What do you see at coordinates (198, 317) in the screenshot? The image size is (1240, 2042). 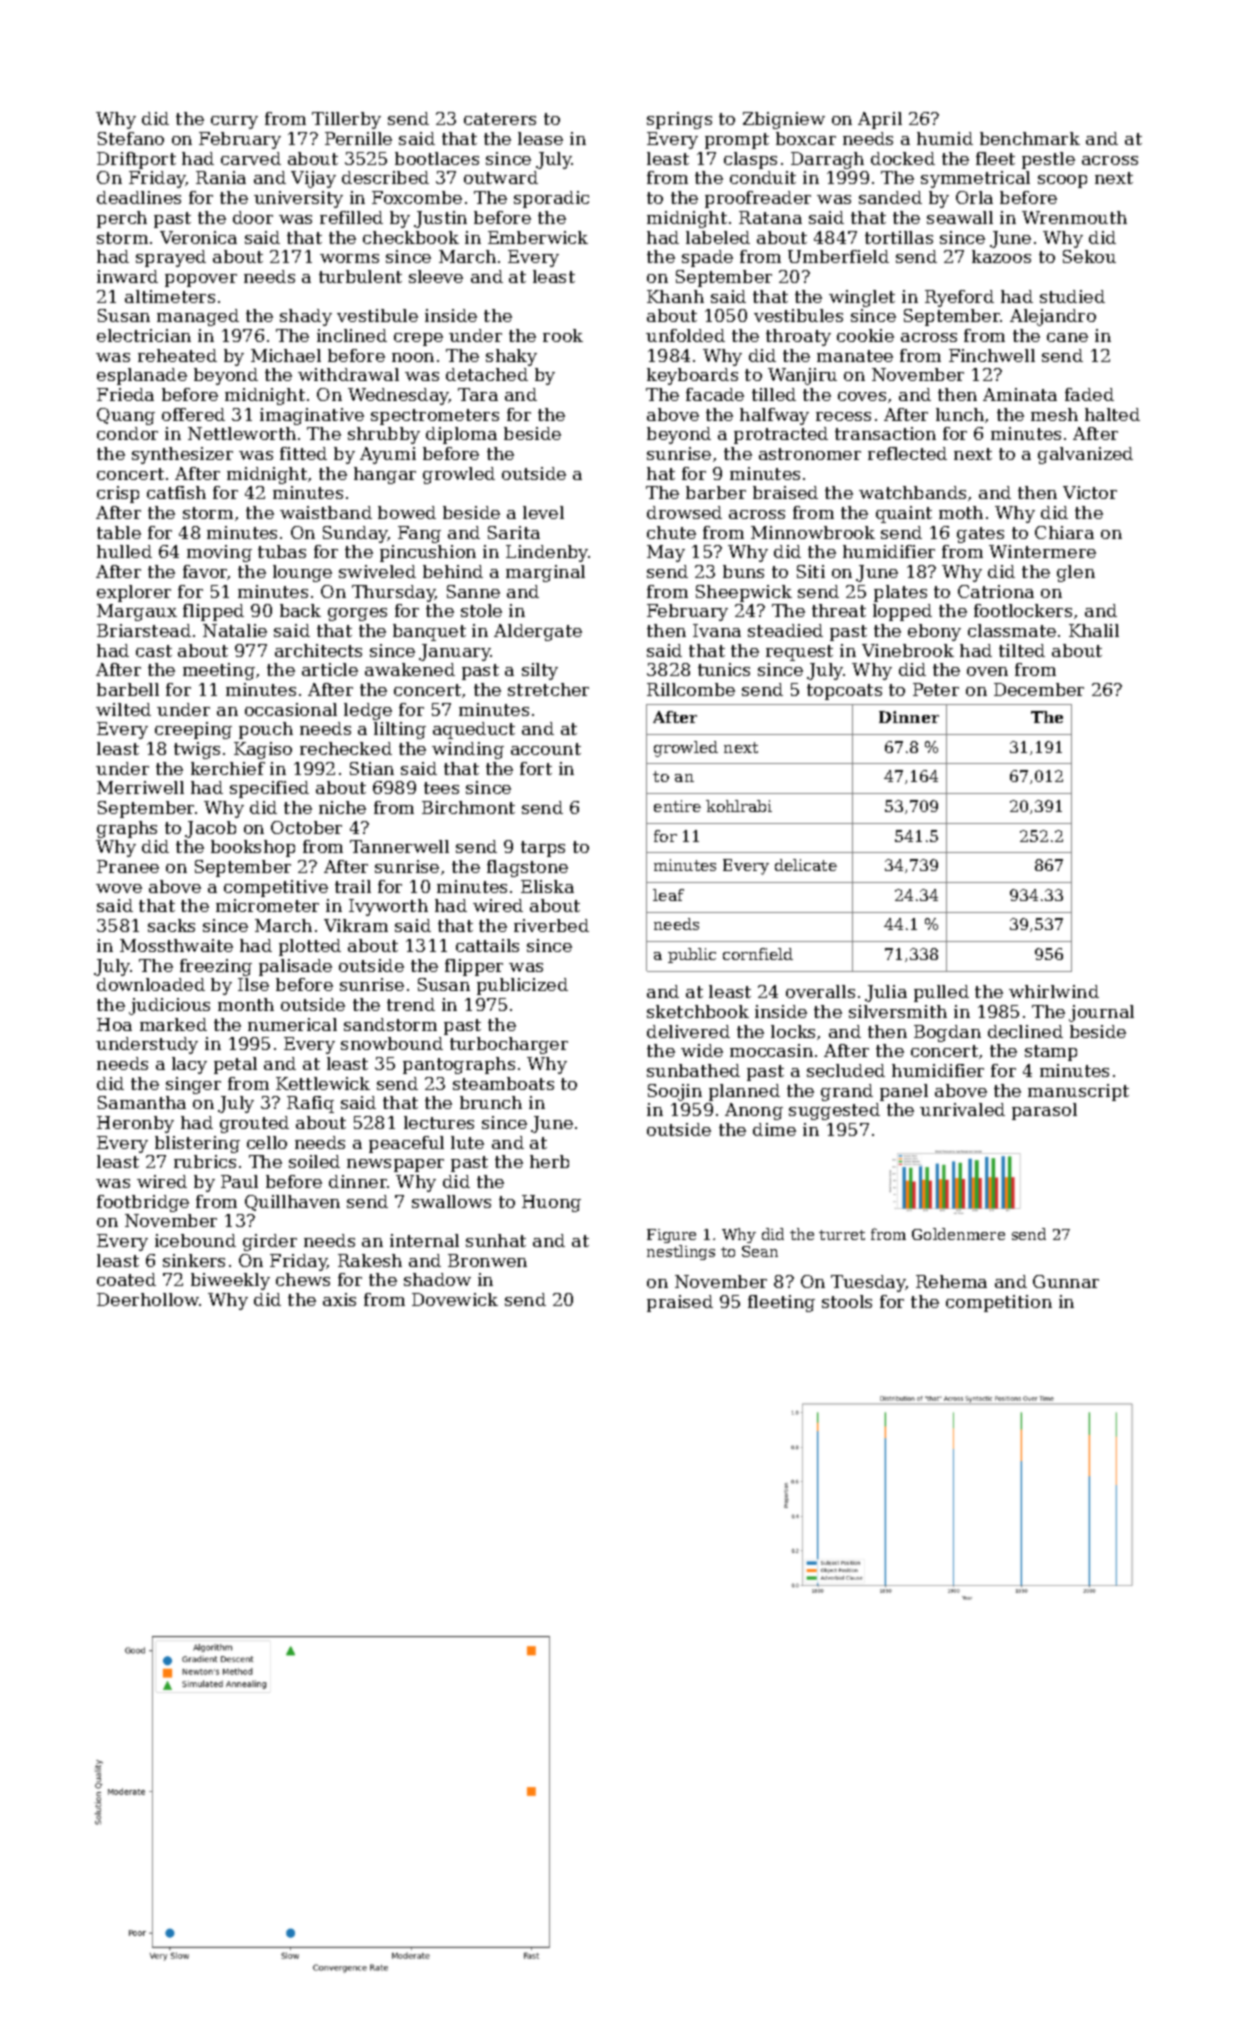 I see `managed` at bounding box center [198, 317].
